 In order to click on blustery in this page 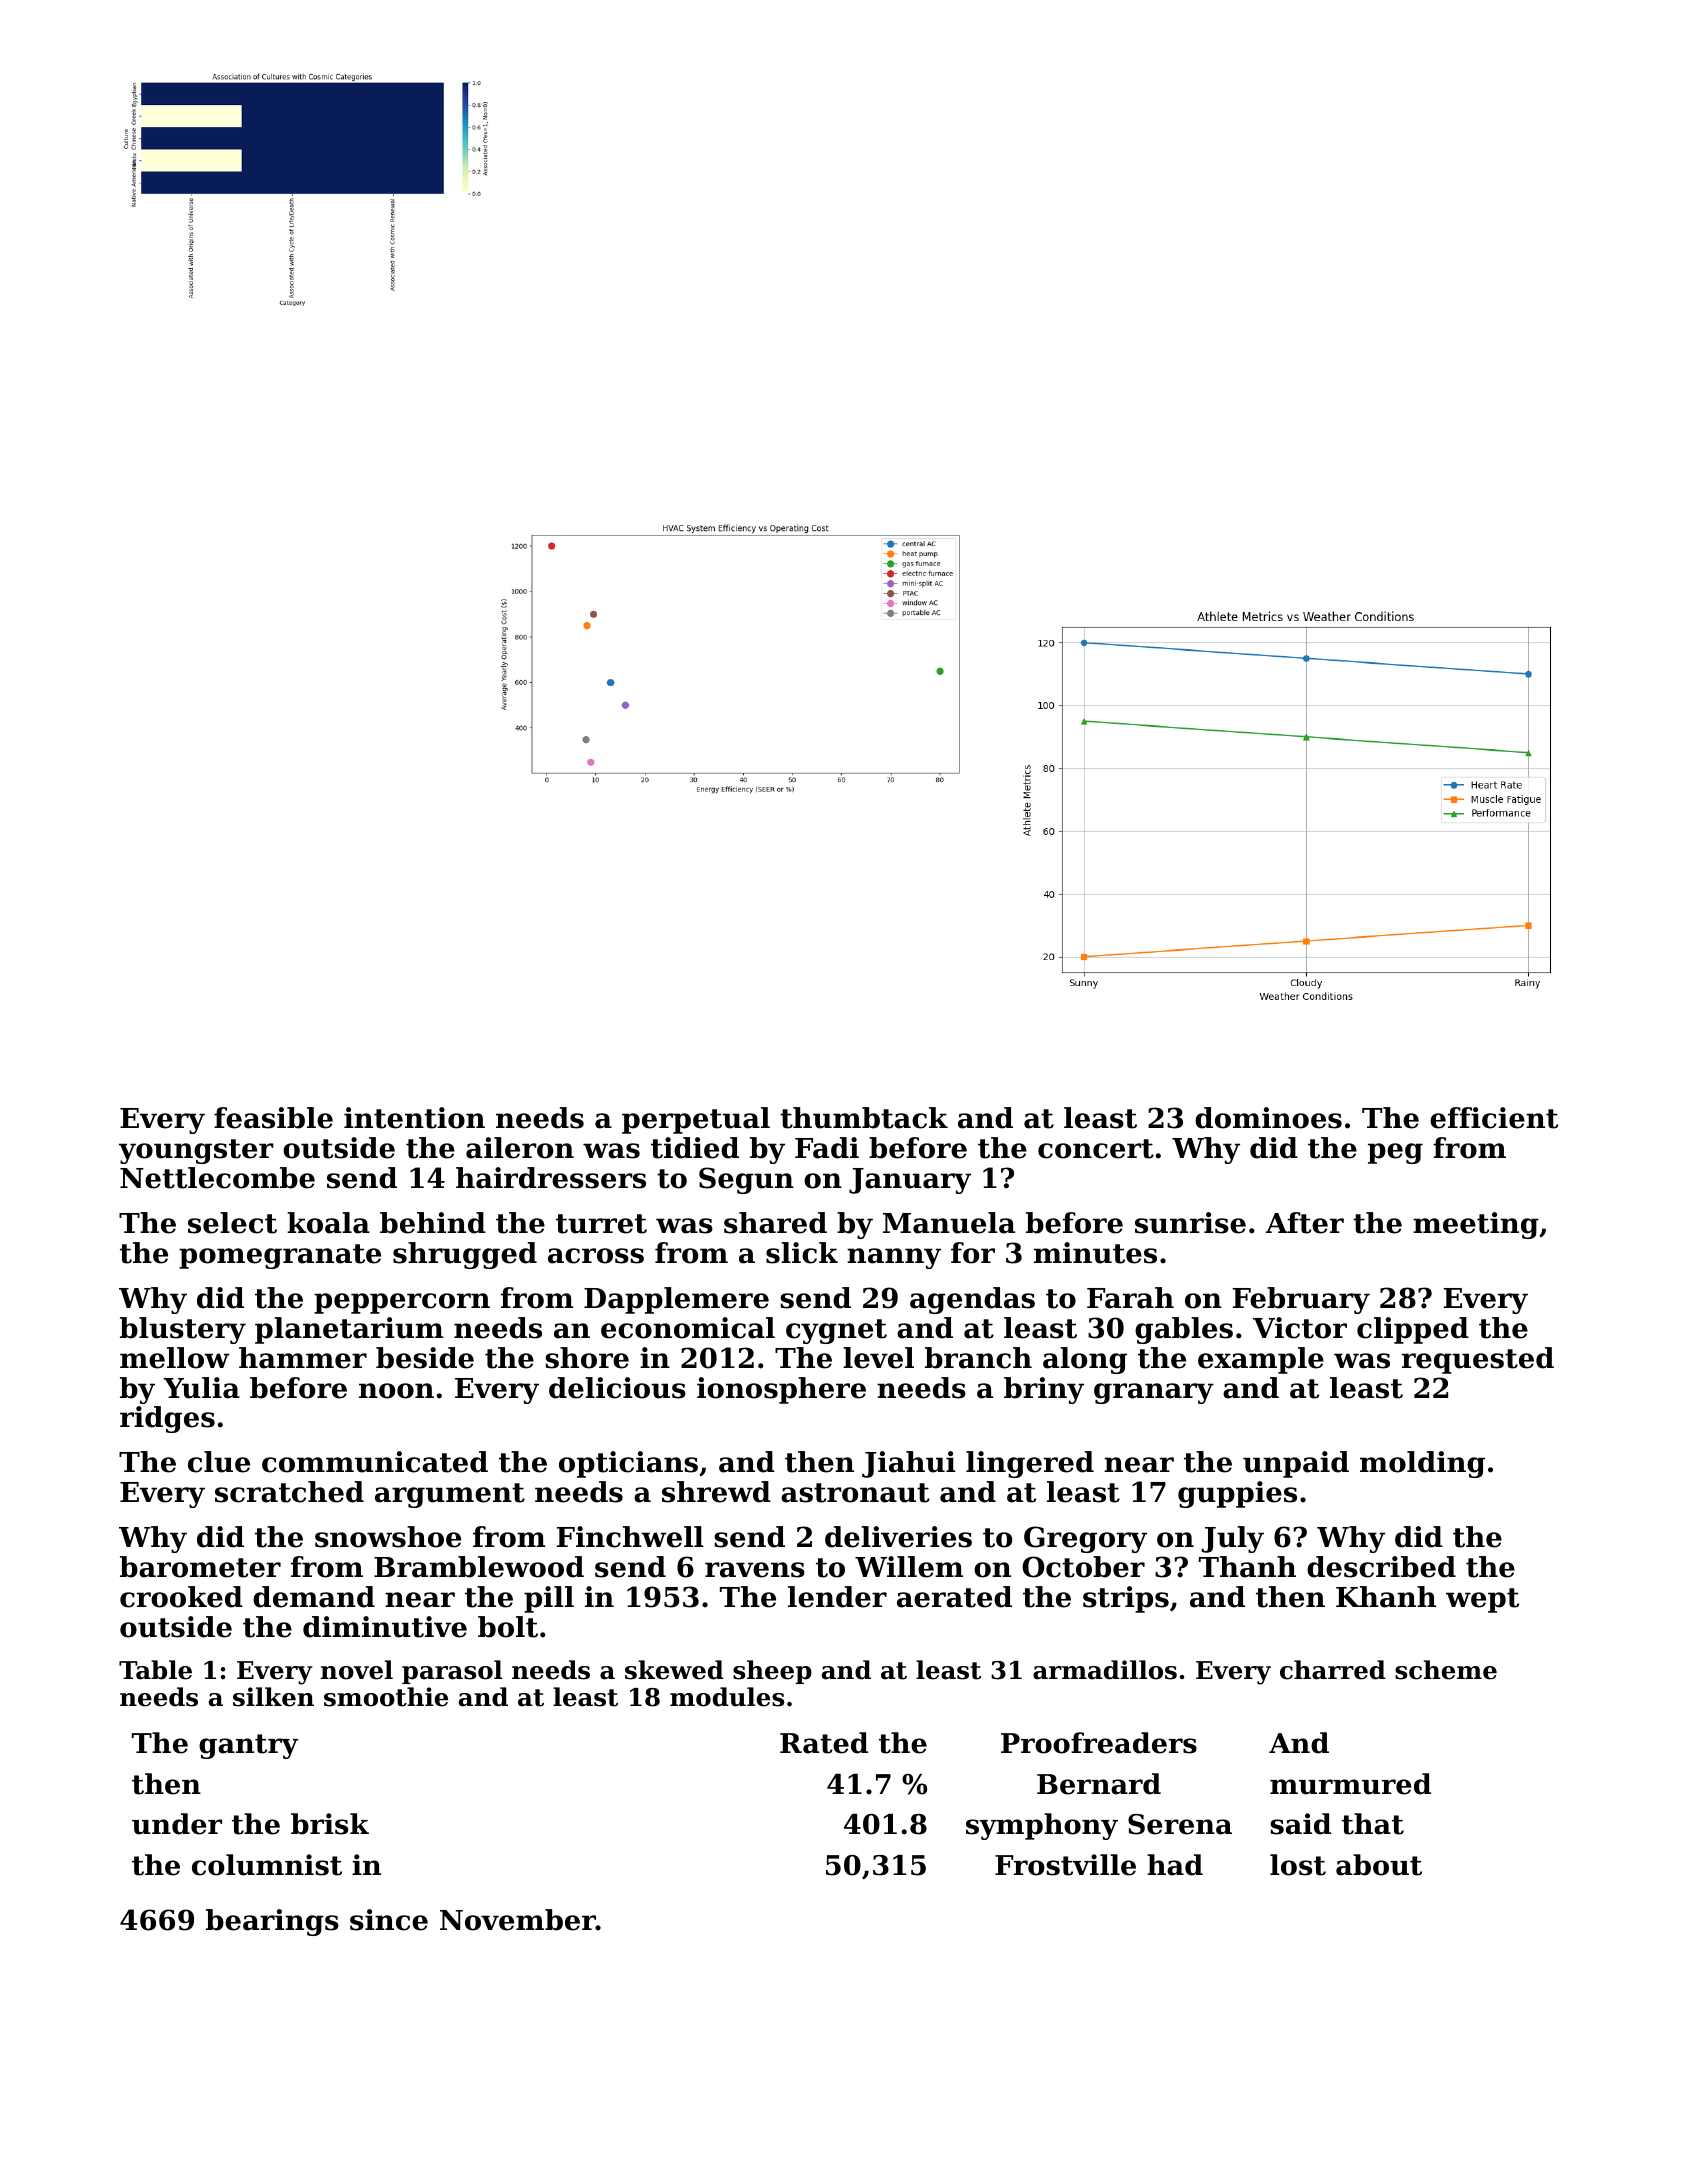, I will do `click(183, 1330)`.
